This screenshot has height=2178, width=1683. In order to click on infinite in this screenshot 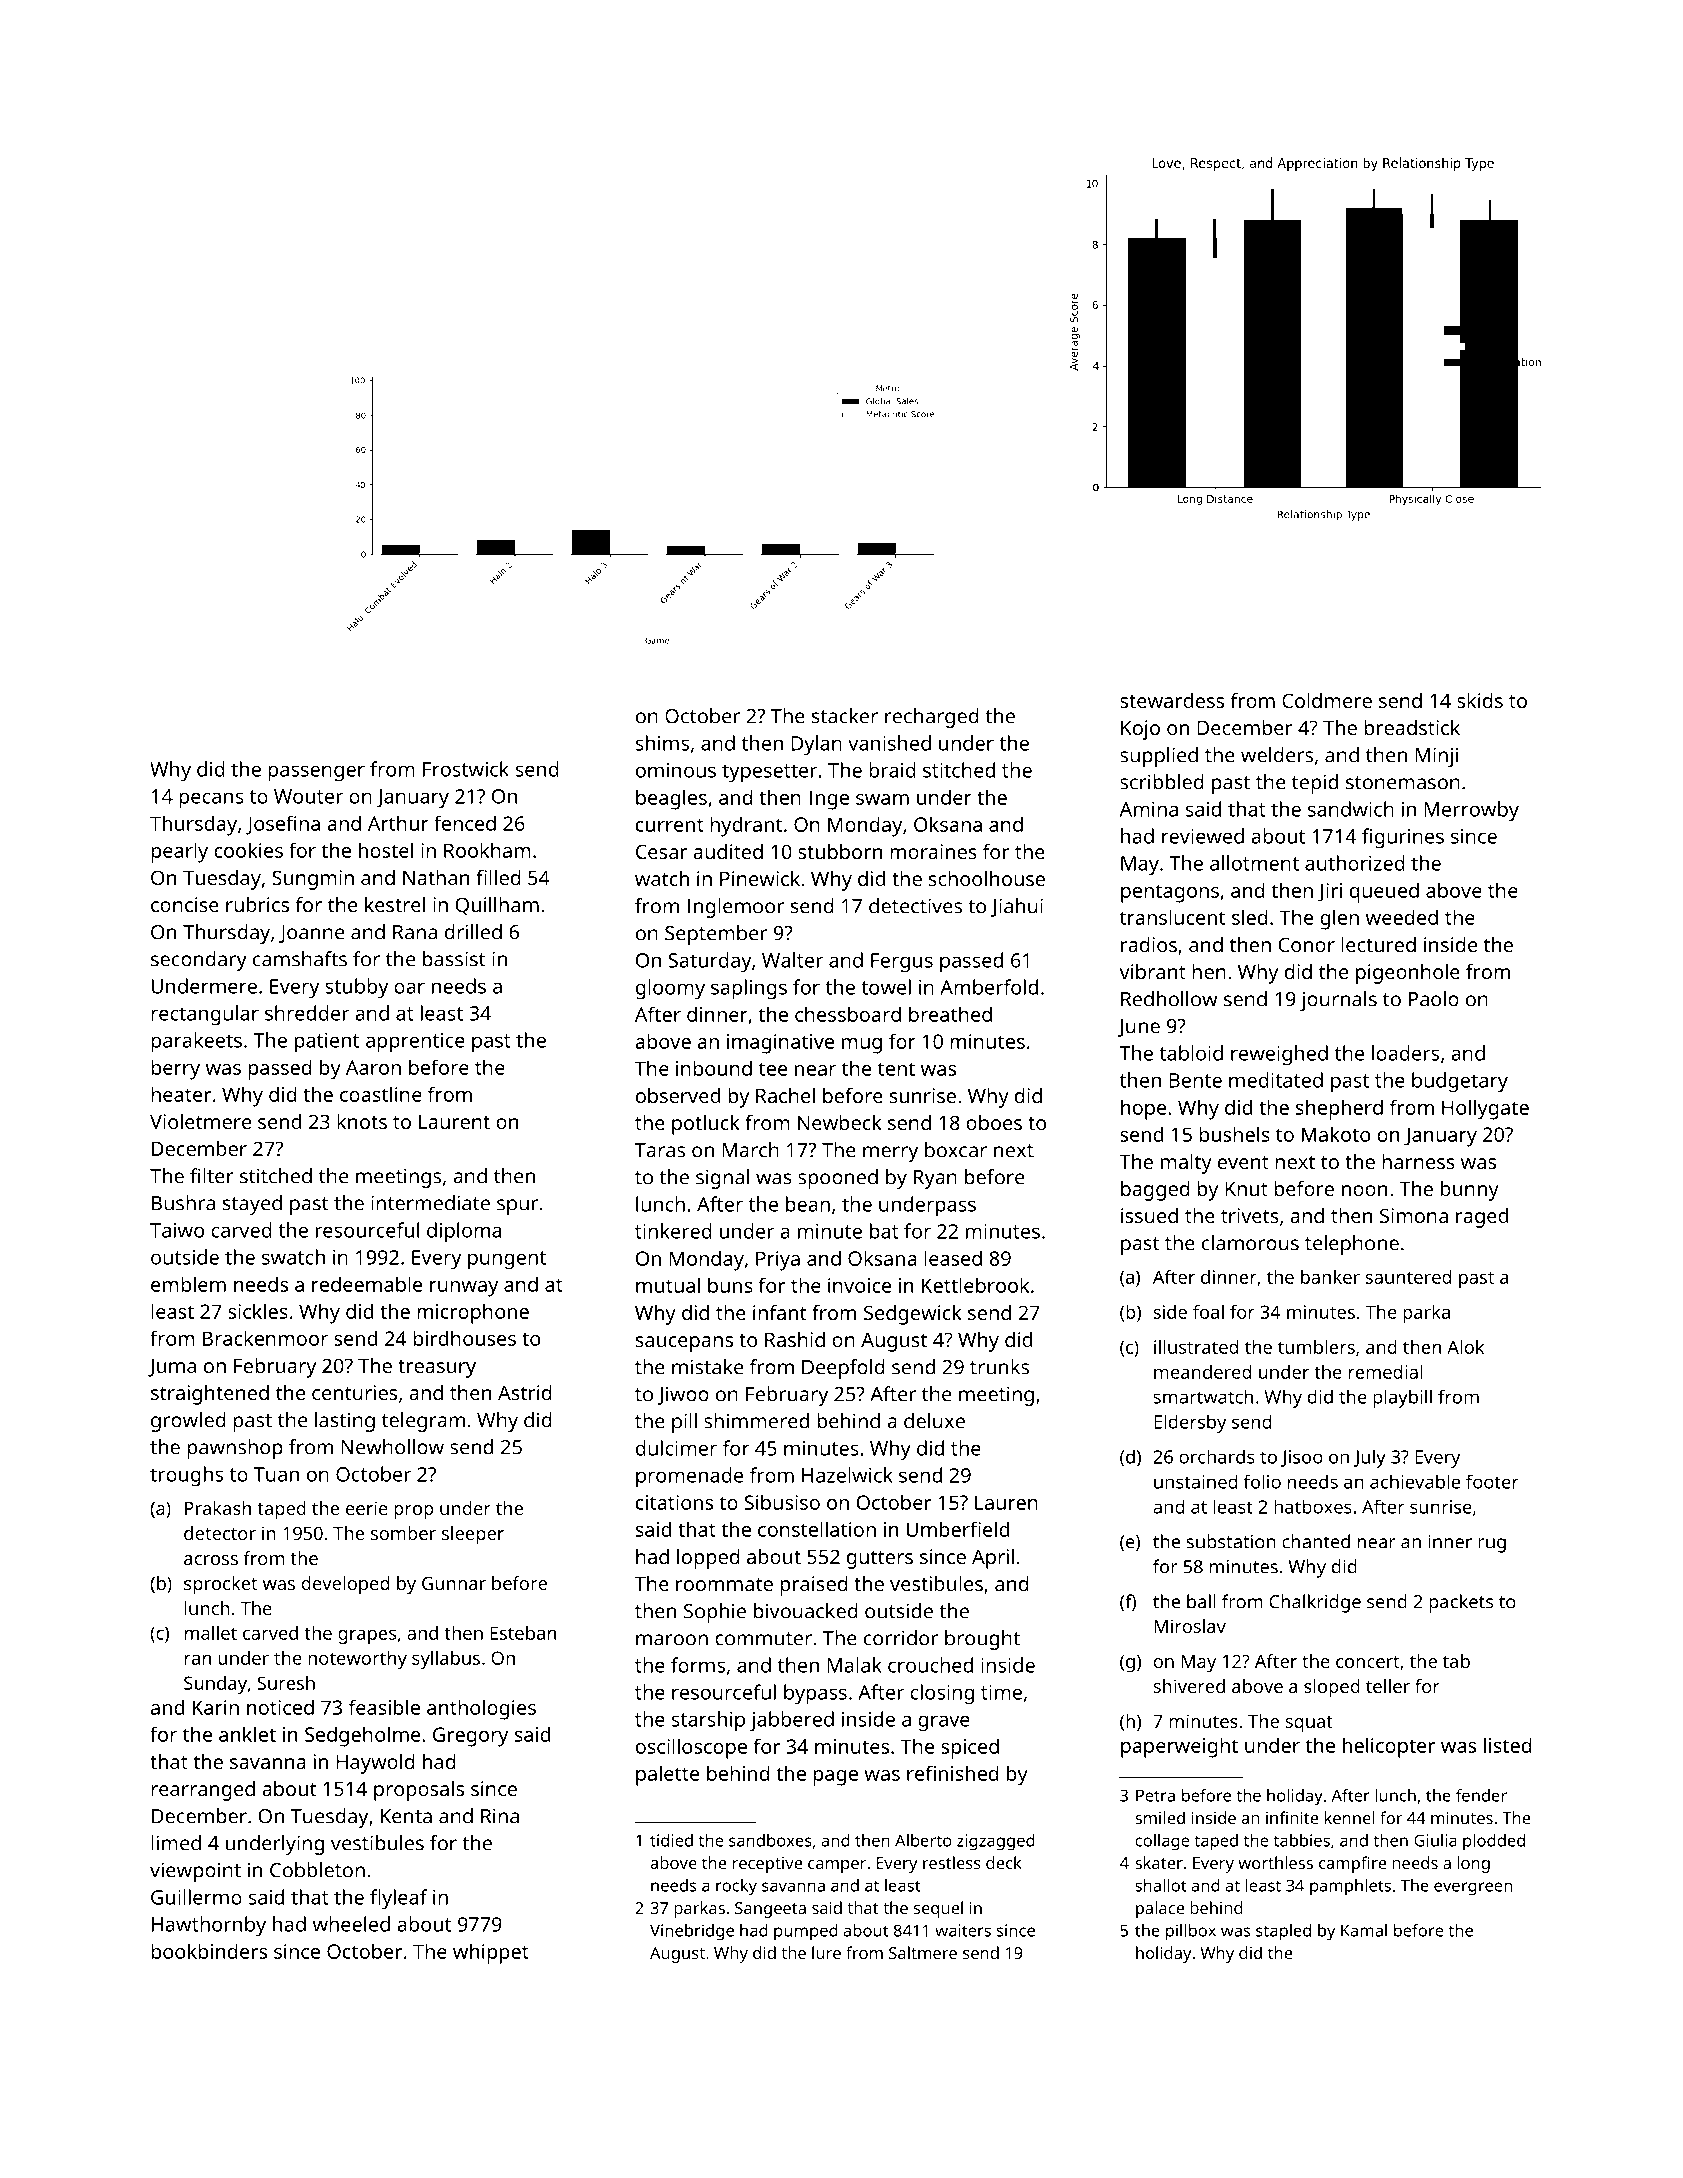, I will do `click(1292, 1817)`.
